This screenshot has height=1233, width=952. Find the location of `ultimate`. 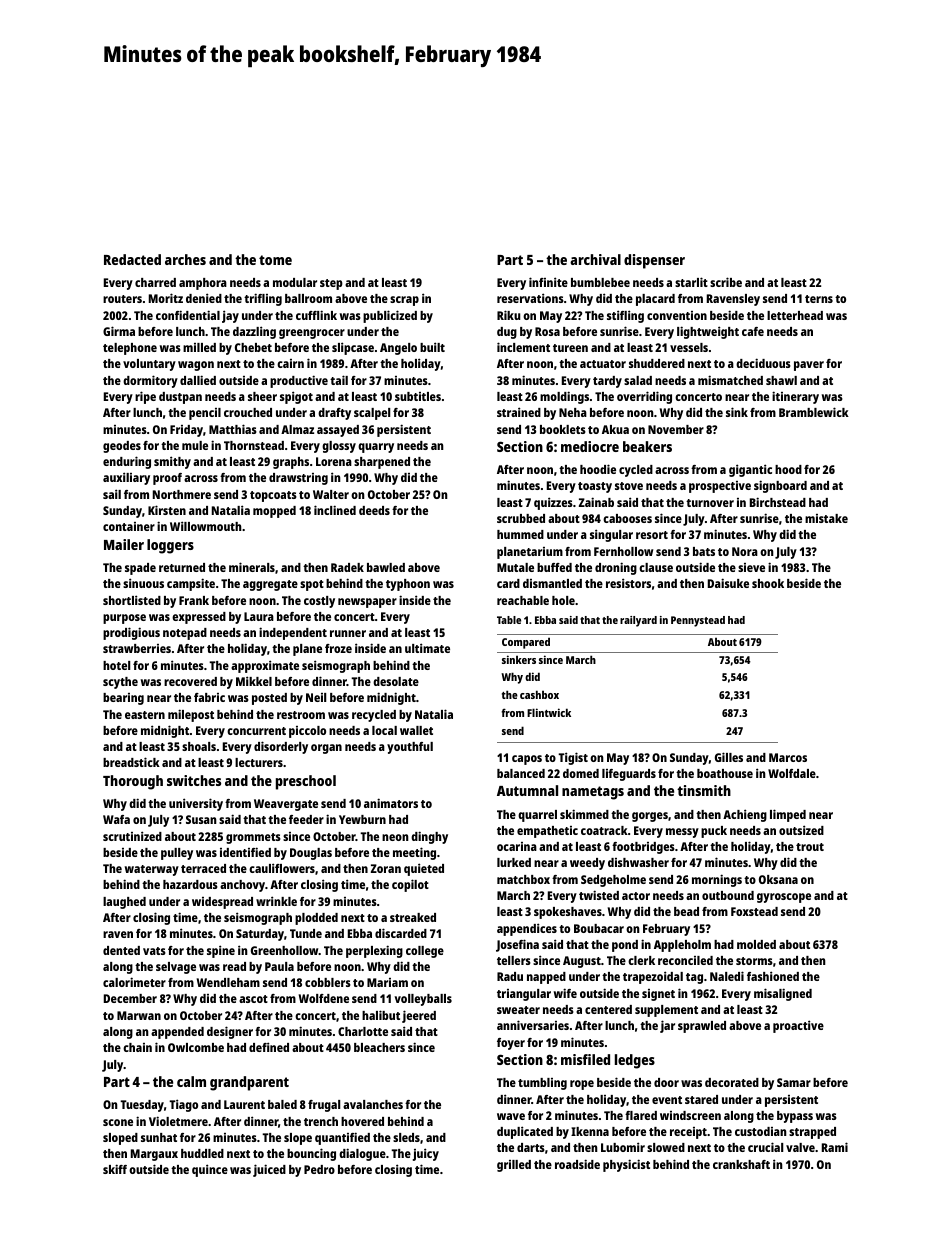

ultimate is located at coordinates (427, 648).
